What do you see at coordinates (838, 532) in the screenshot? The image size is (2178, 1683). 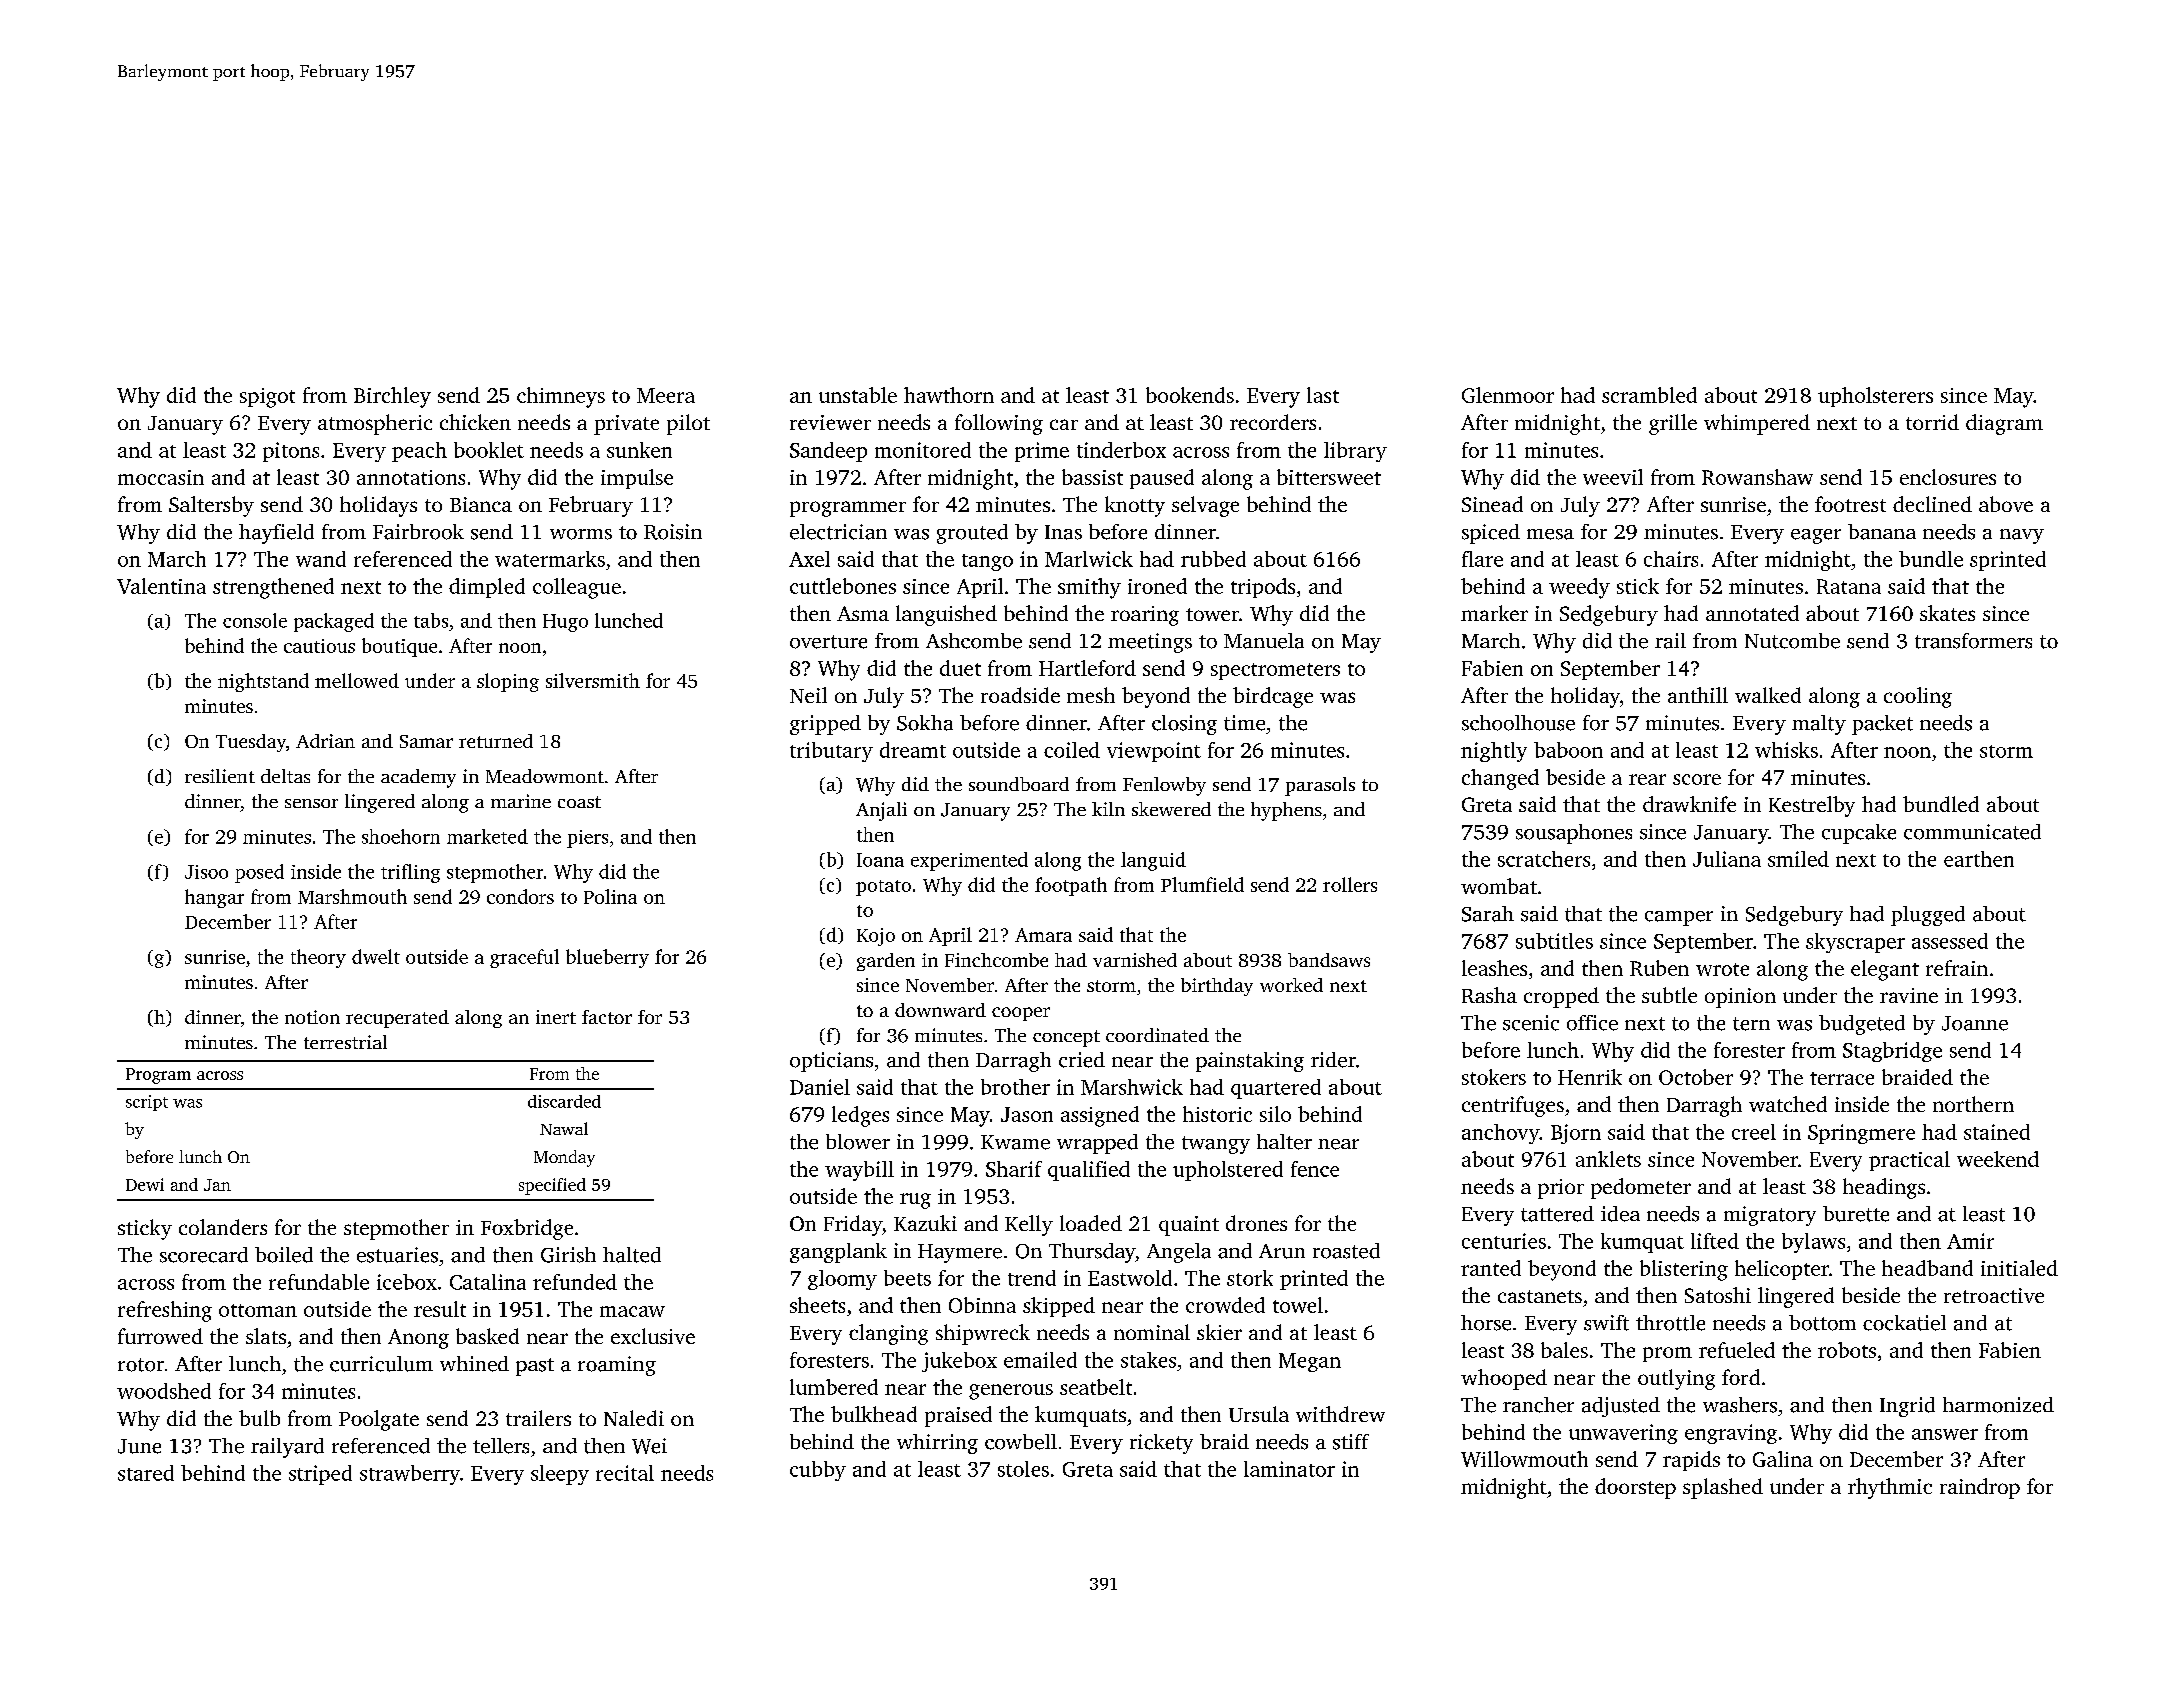 I see `electrician` at bounding box center [838, 532].
